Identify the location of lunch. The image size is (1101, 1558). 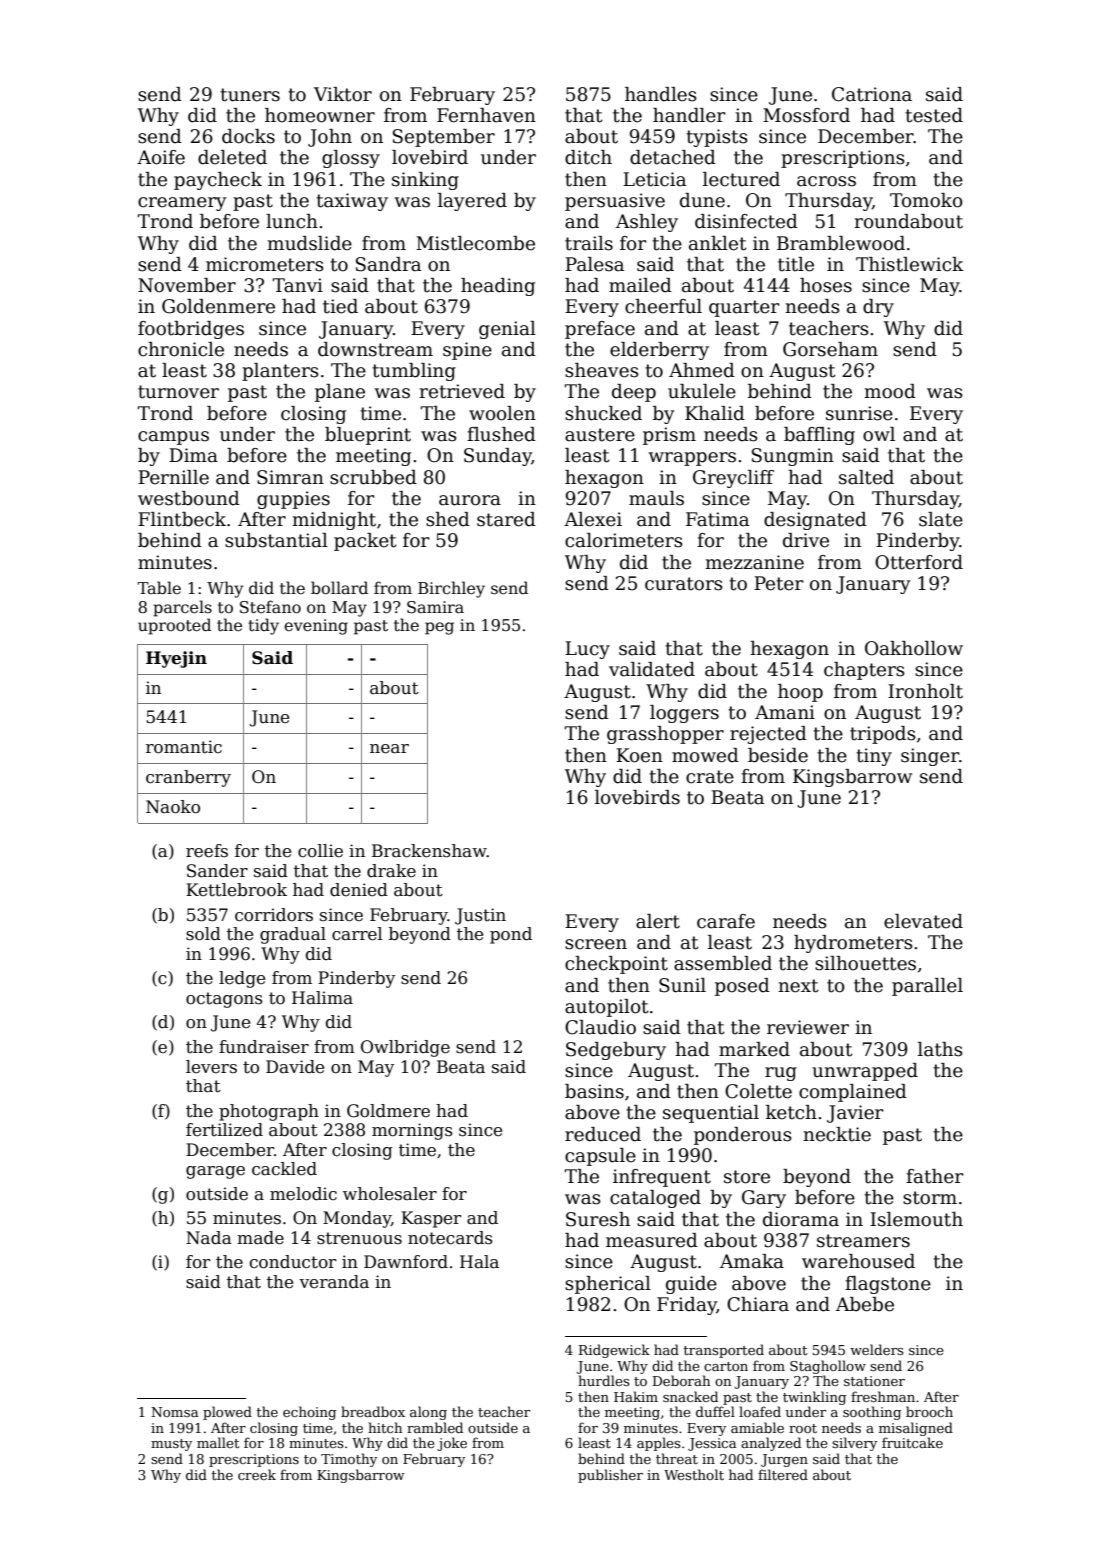
(292, 221).
